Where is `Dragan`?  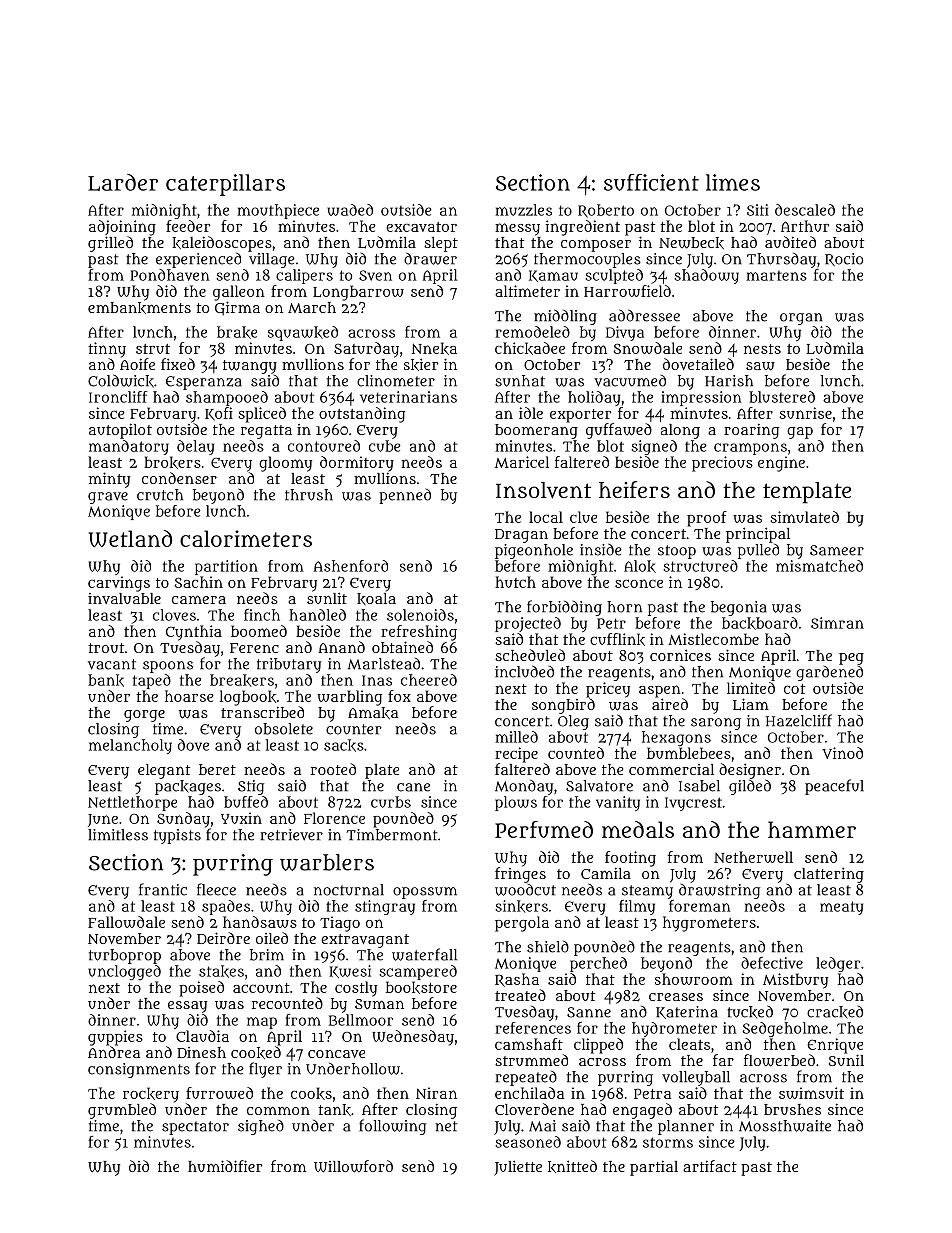
Dragan is located at coordinates (521, 536).
